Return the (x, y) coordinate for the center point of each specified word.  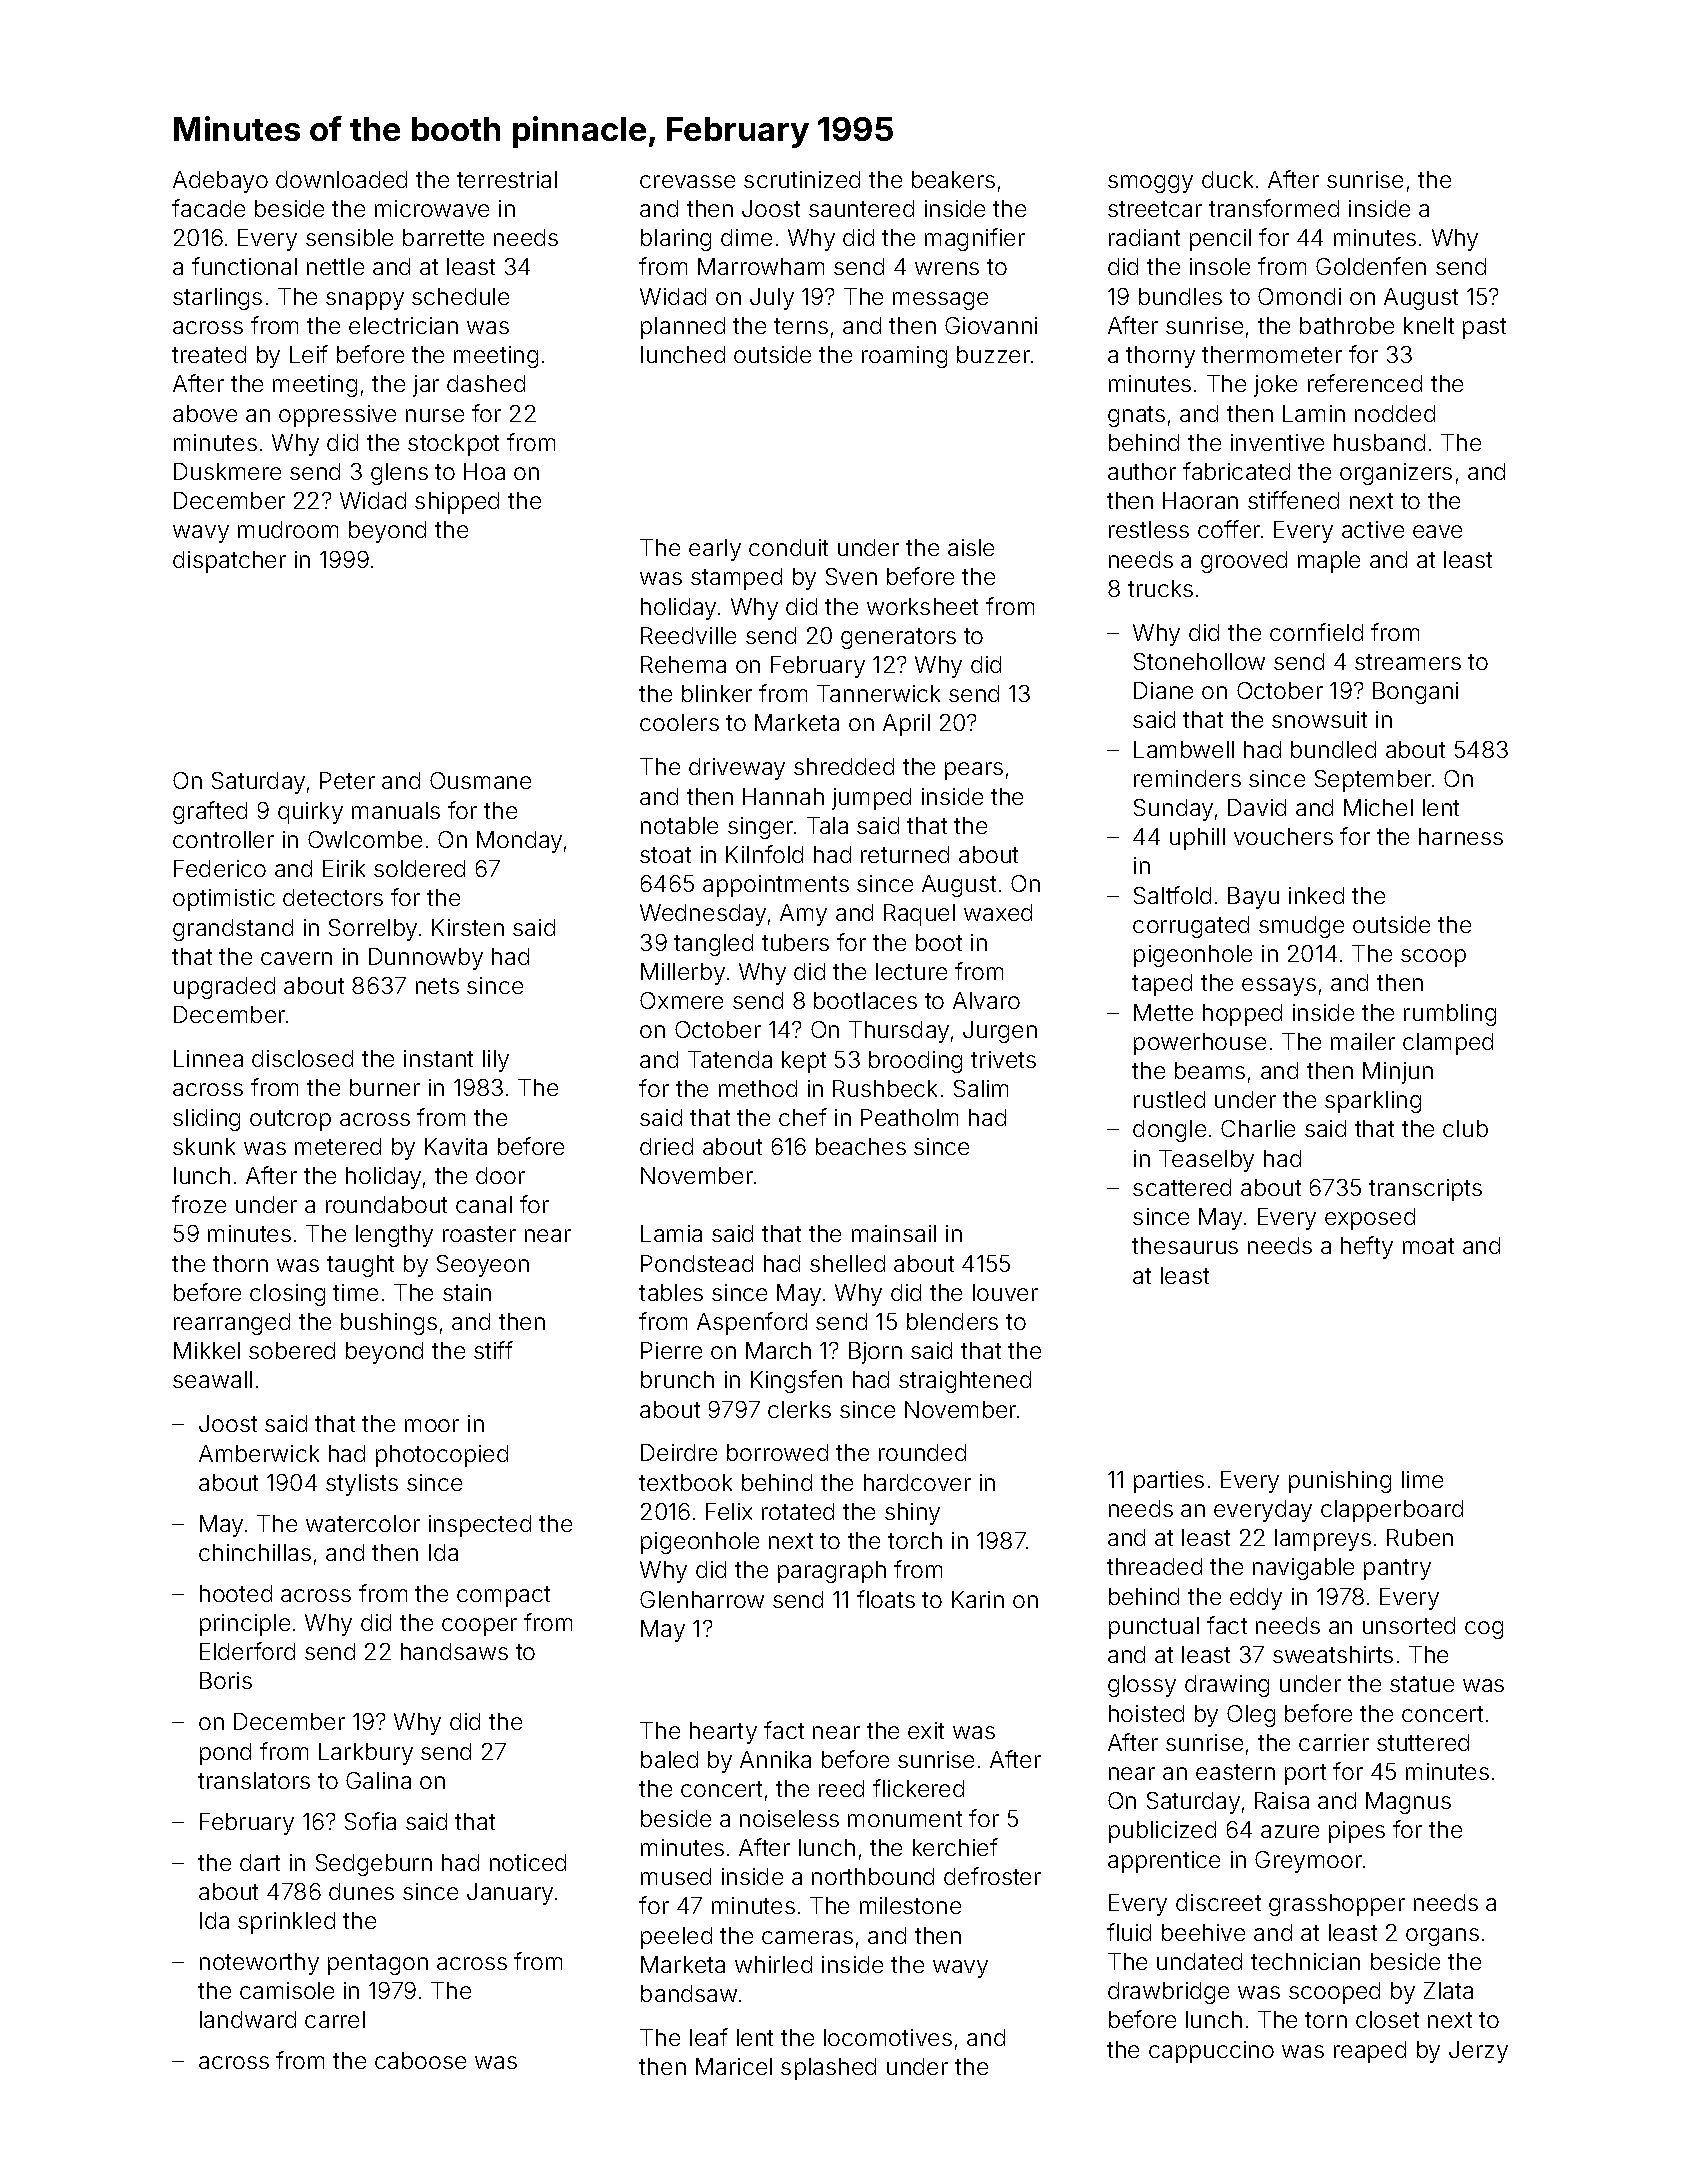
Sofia (370, 1821)
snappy (365, 301)
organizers (1396, 474)
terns (801, 326)
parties (1169, 1482)
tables (671, 1292)
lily (496, 1061)
